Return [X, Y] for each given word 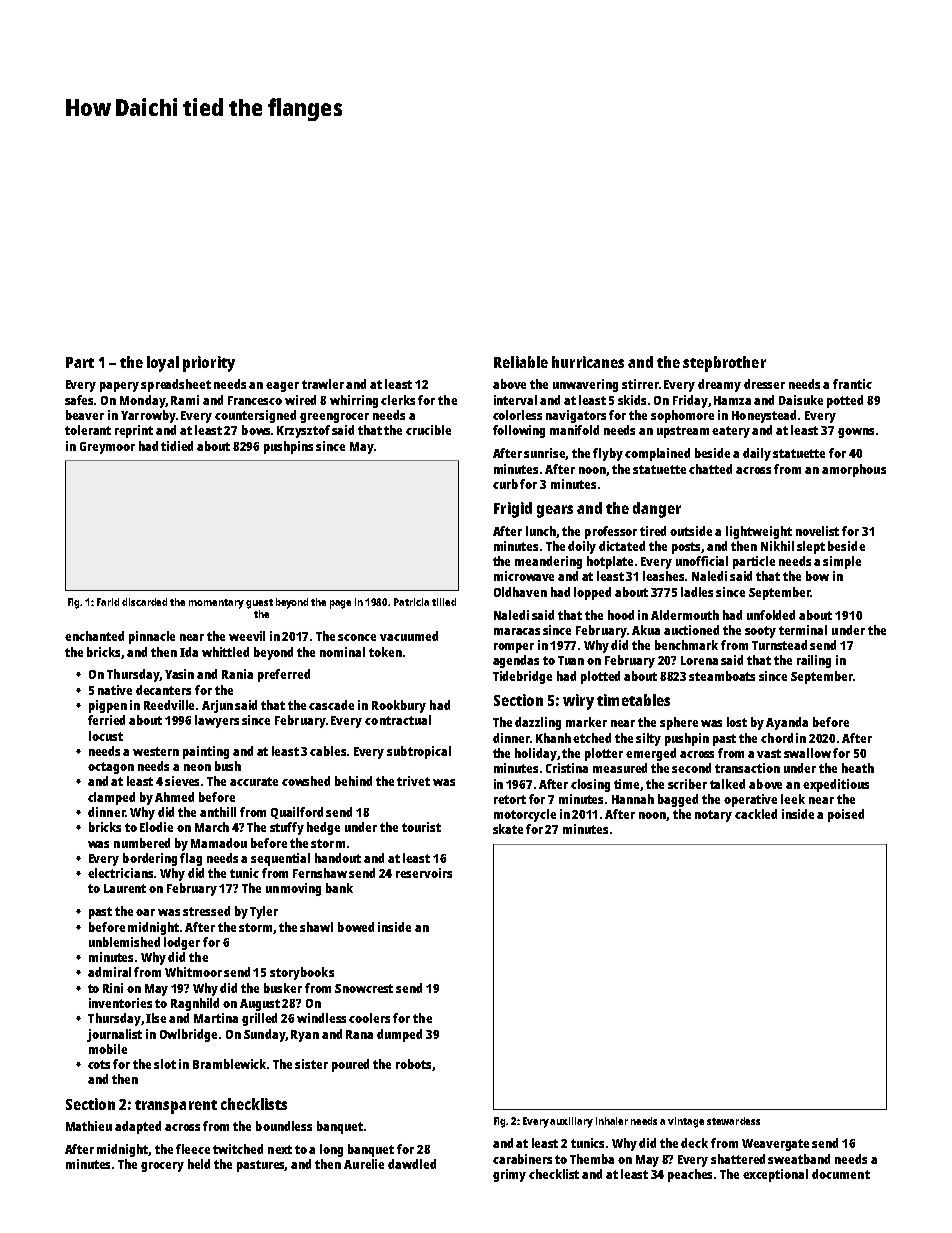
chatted [710, 469]
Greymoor [107, 448]
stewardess [733, 1121]
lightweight [759, 532]
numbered [142, 843]
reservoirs [424, 873]
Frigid [513, 510]
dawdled [412, 1164]
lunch [541, 532]
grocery [162, 1167]
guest [259, 604]
